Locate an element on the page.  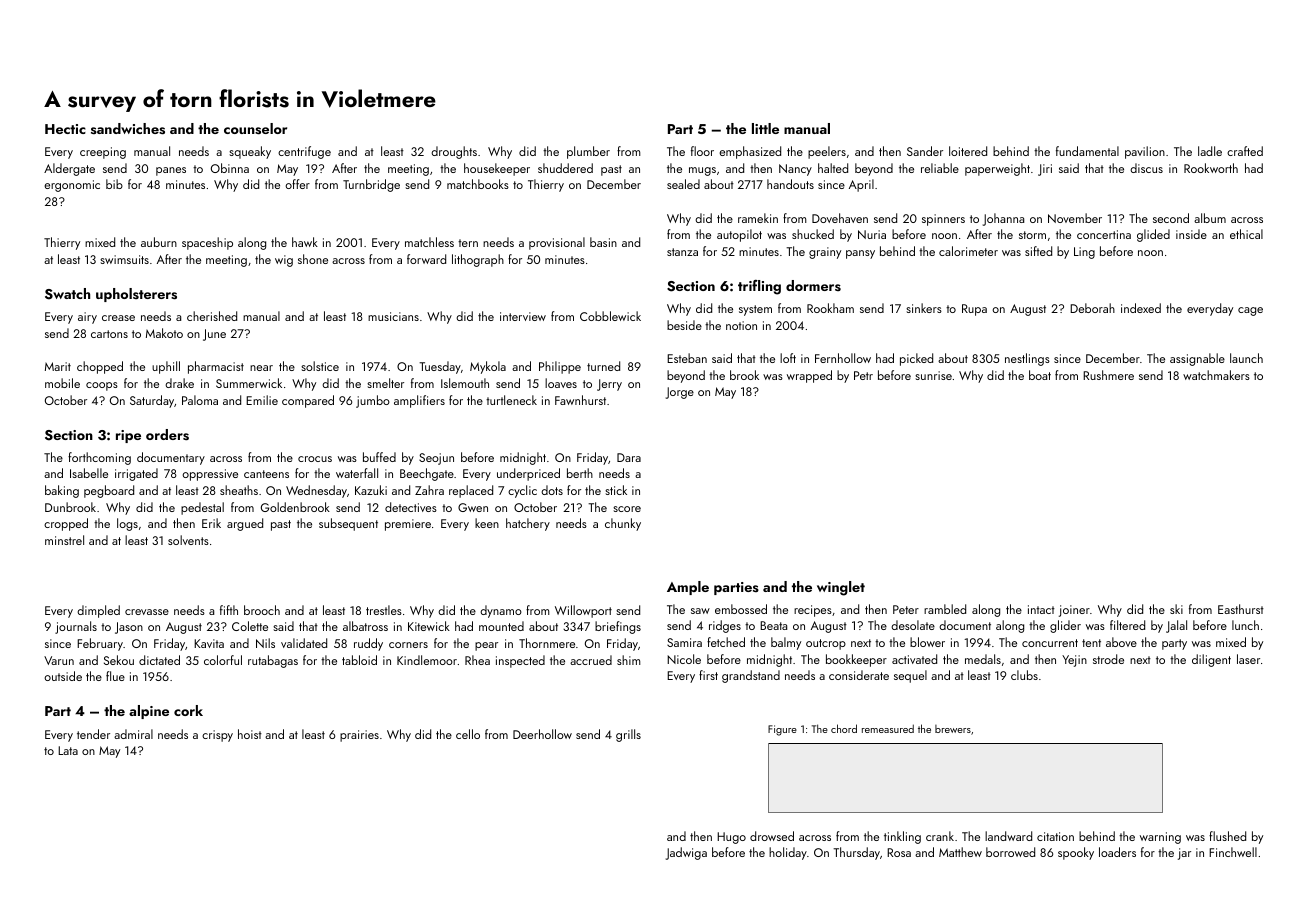
Jorge is located at coordinates (680, 393).
